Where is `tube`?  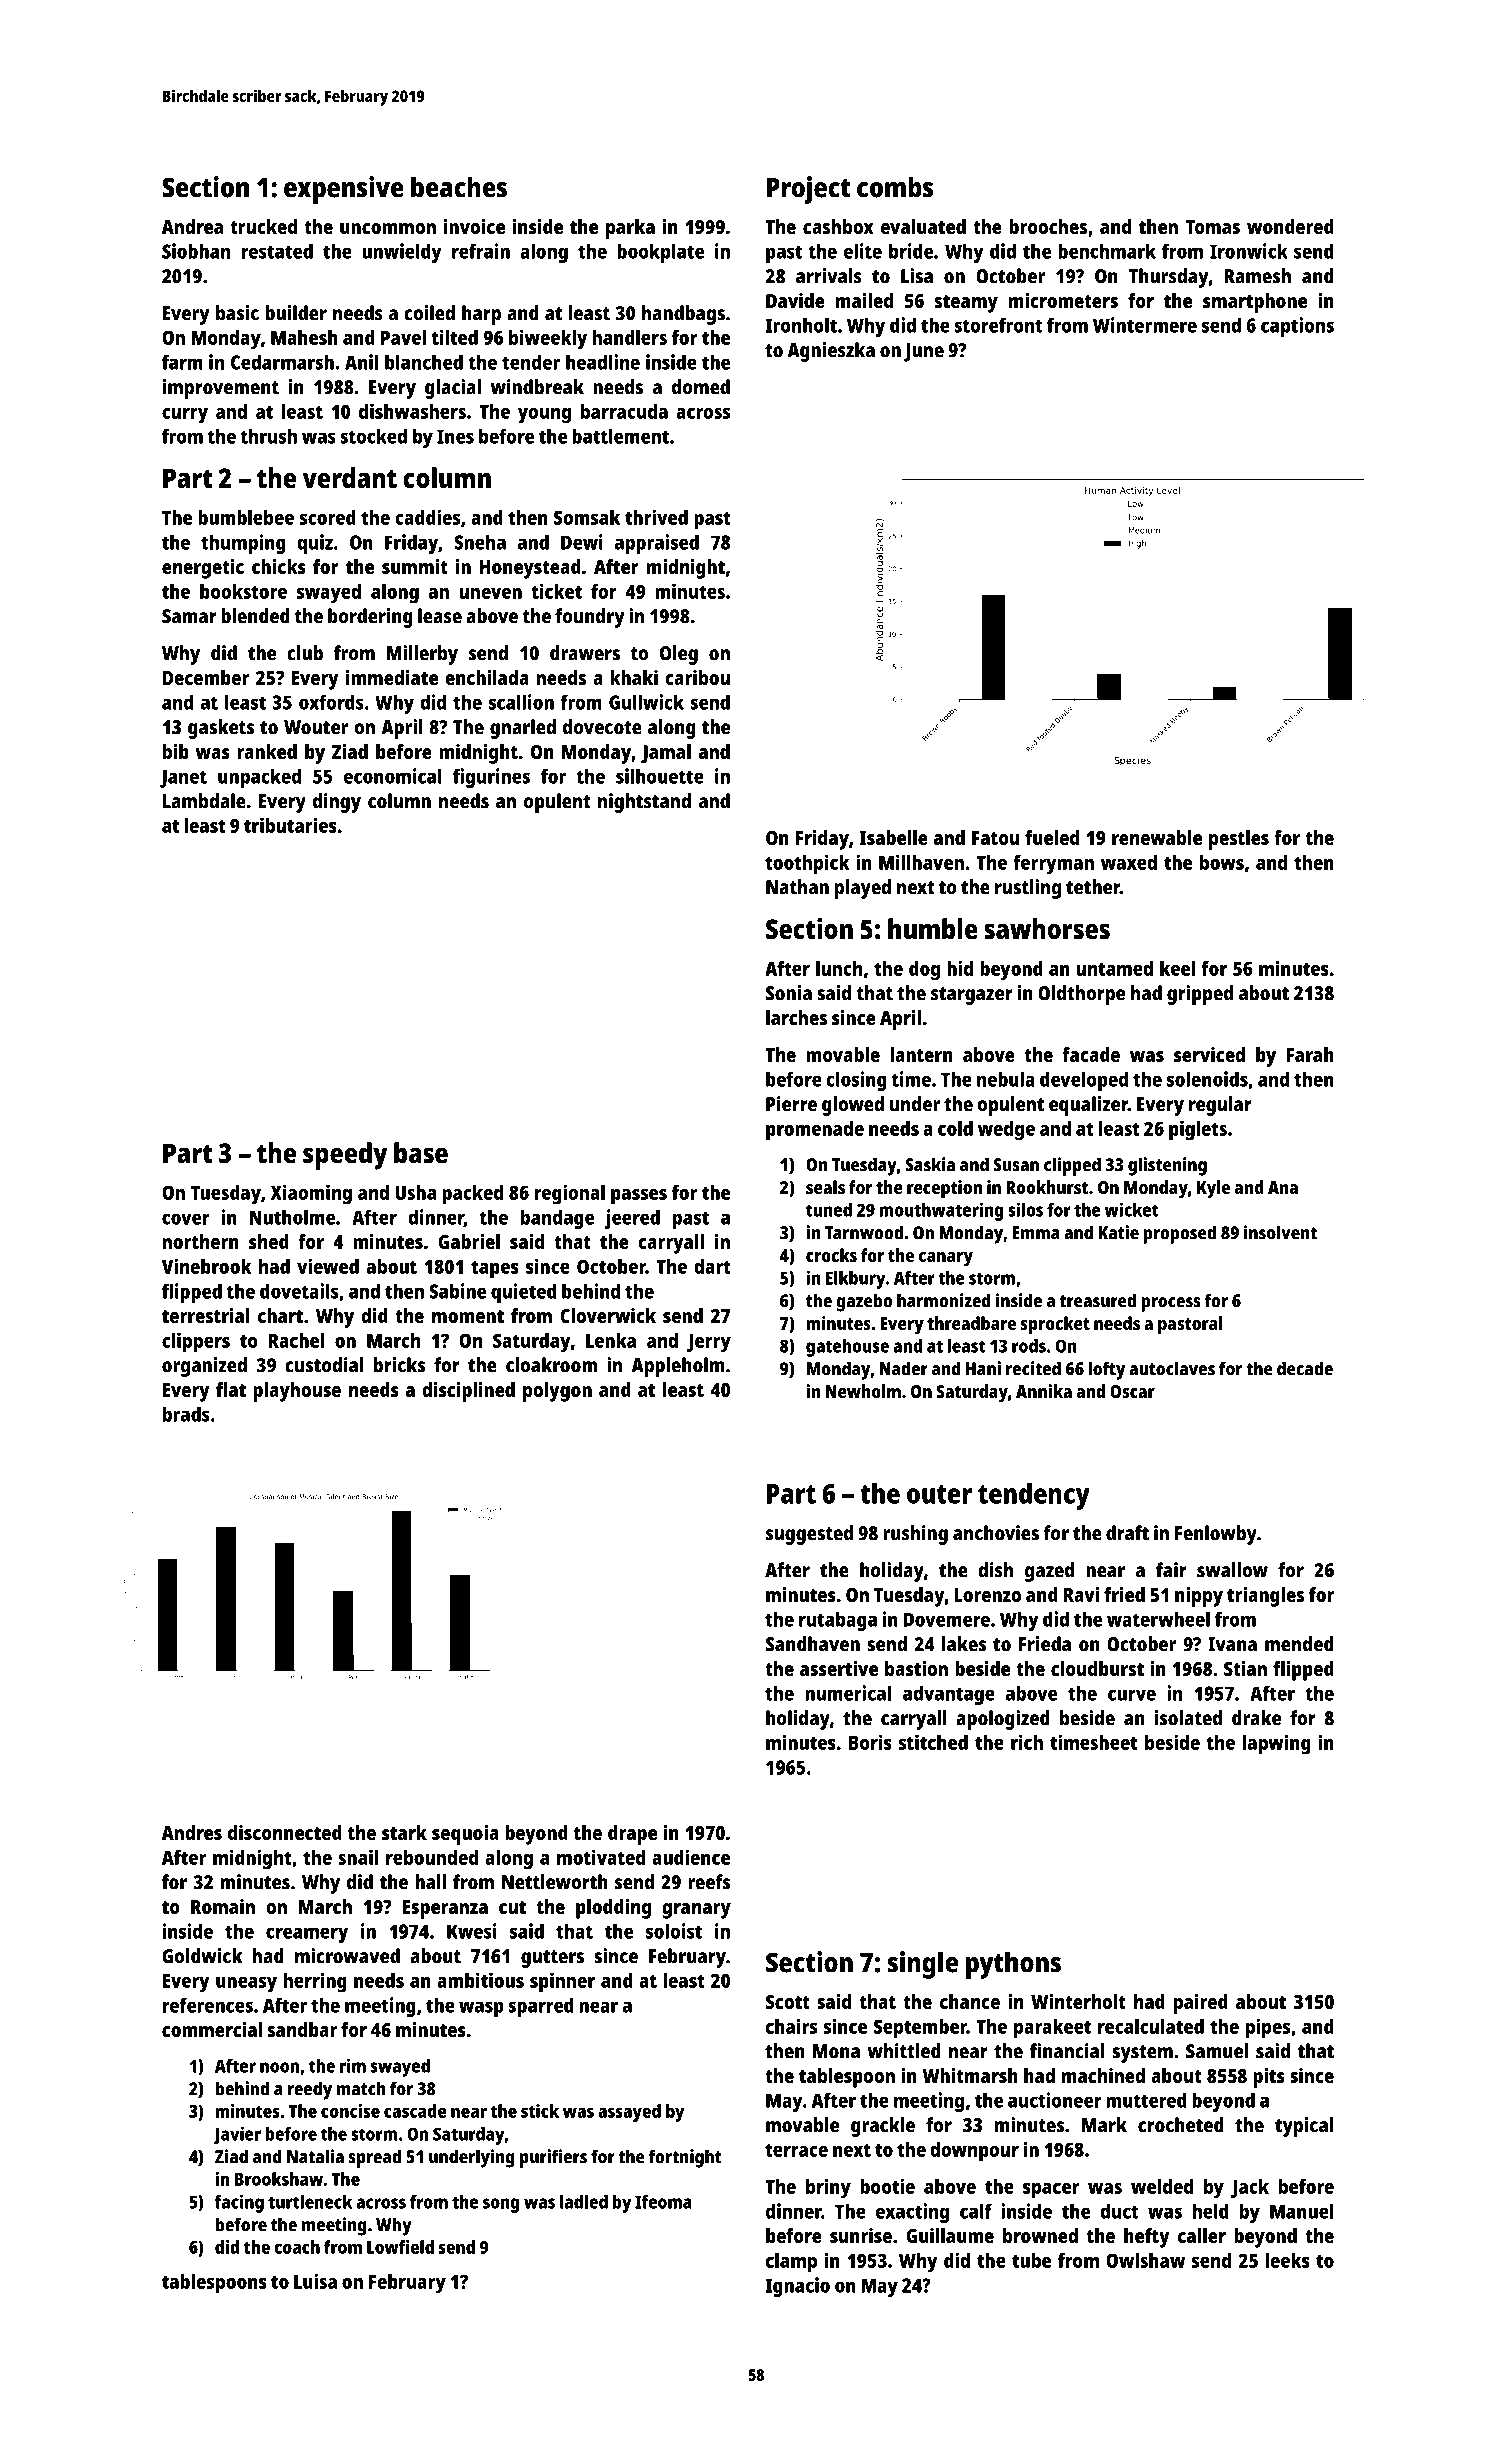 tube is located at coordinates (1031, 2260).
